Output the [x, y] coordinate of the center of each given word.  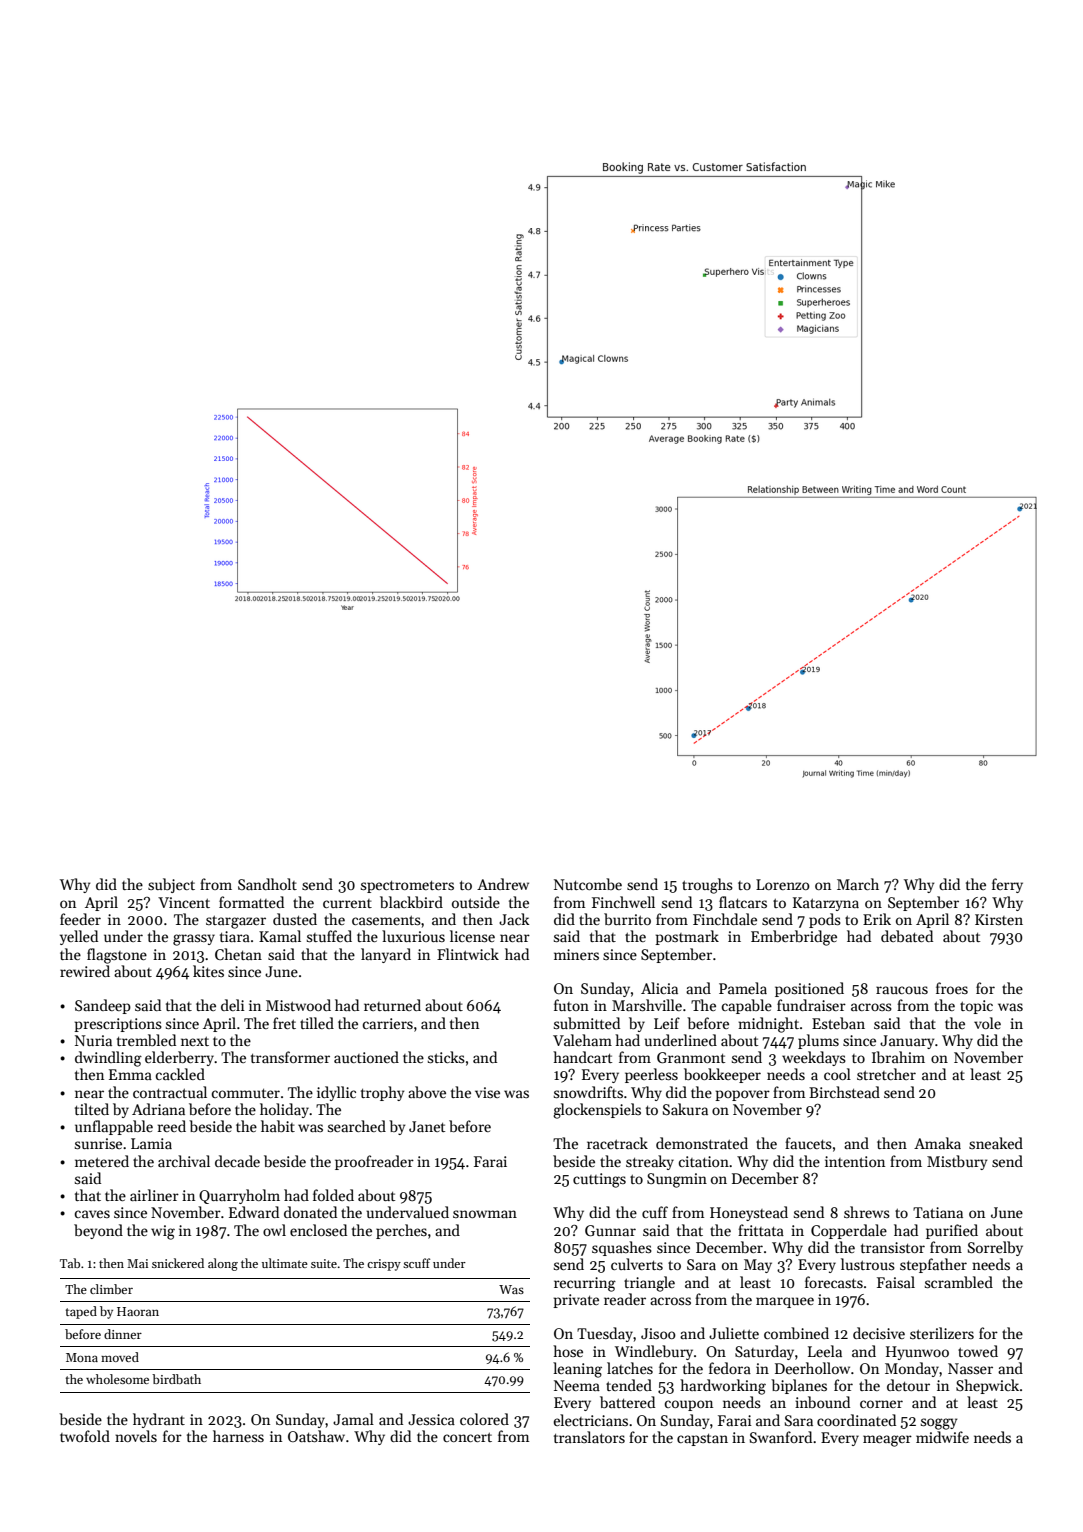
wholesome [117, 1379]
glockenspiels [597, 1111]
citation [703, 1161]
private [576, 1301]
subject [171, 885]
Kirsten [999, 919]
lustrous [868, 1264]
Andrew [503, 884]
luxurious [413, 936]
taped [81, 1312]
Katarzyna [826, 904]
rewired [85, 971]
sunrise [98, 1143]
